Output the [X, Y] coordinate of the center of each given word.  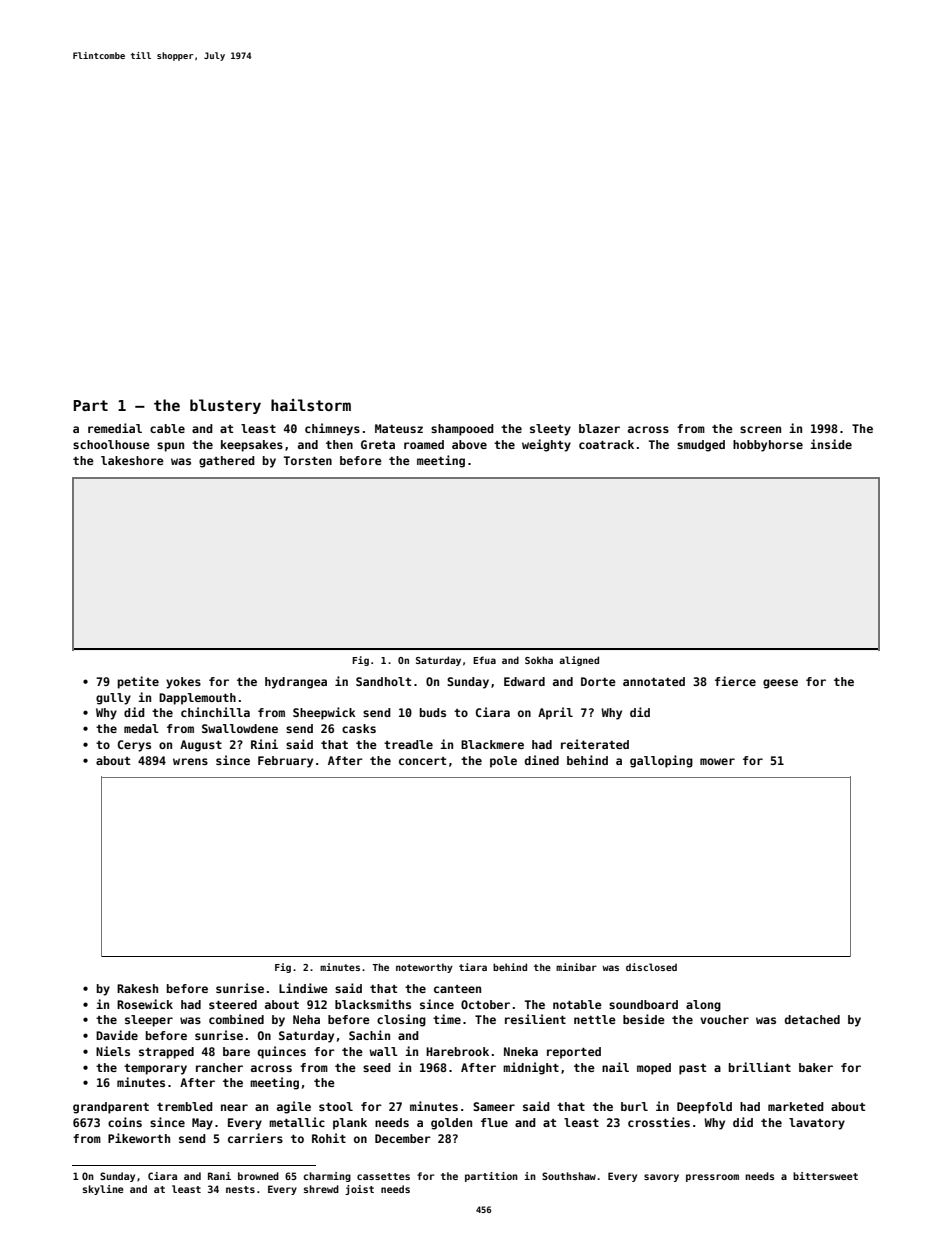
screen [760, 429]
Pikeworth [139, 1138]
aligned [579, 661]
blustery [225, 406]
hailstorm [311, 405]
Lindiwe [303, 988]
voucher [724, 1019]
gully [113, 699]
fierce [735, 681]
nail [615, 1067]
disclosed [651, 967]
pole [503, 762]
